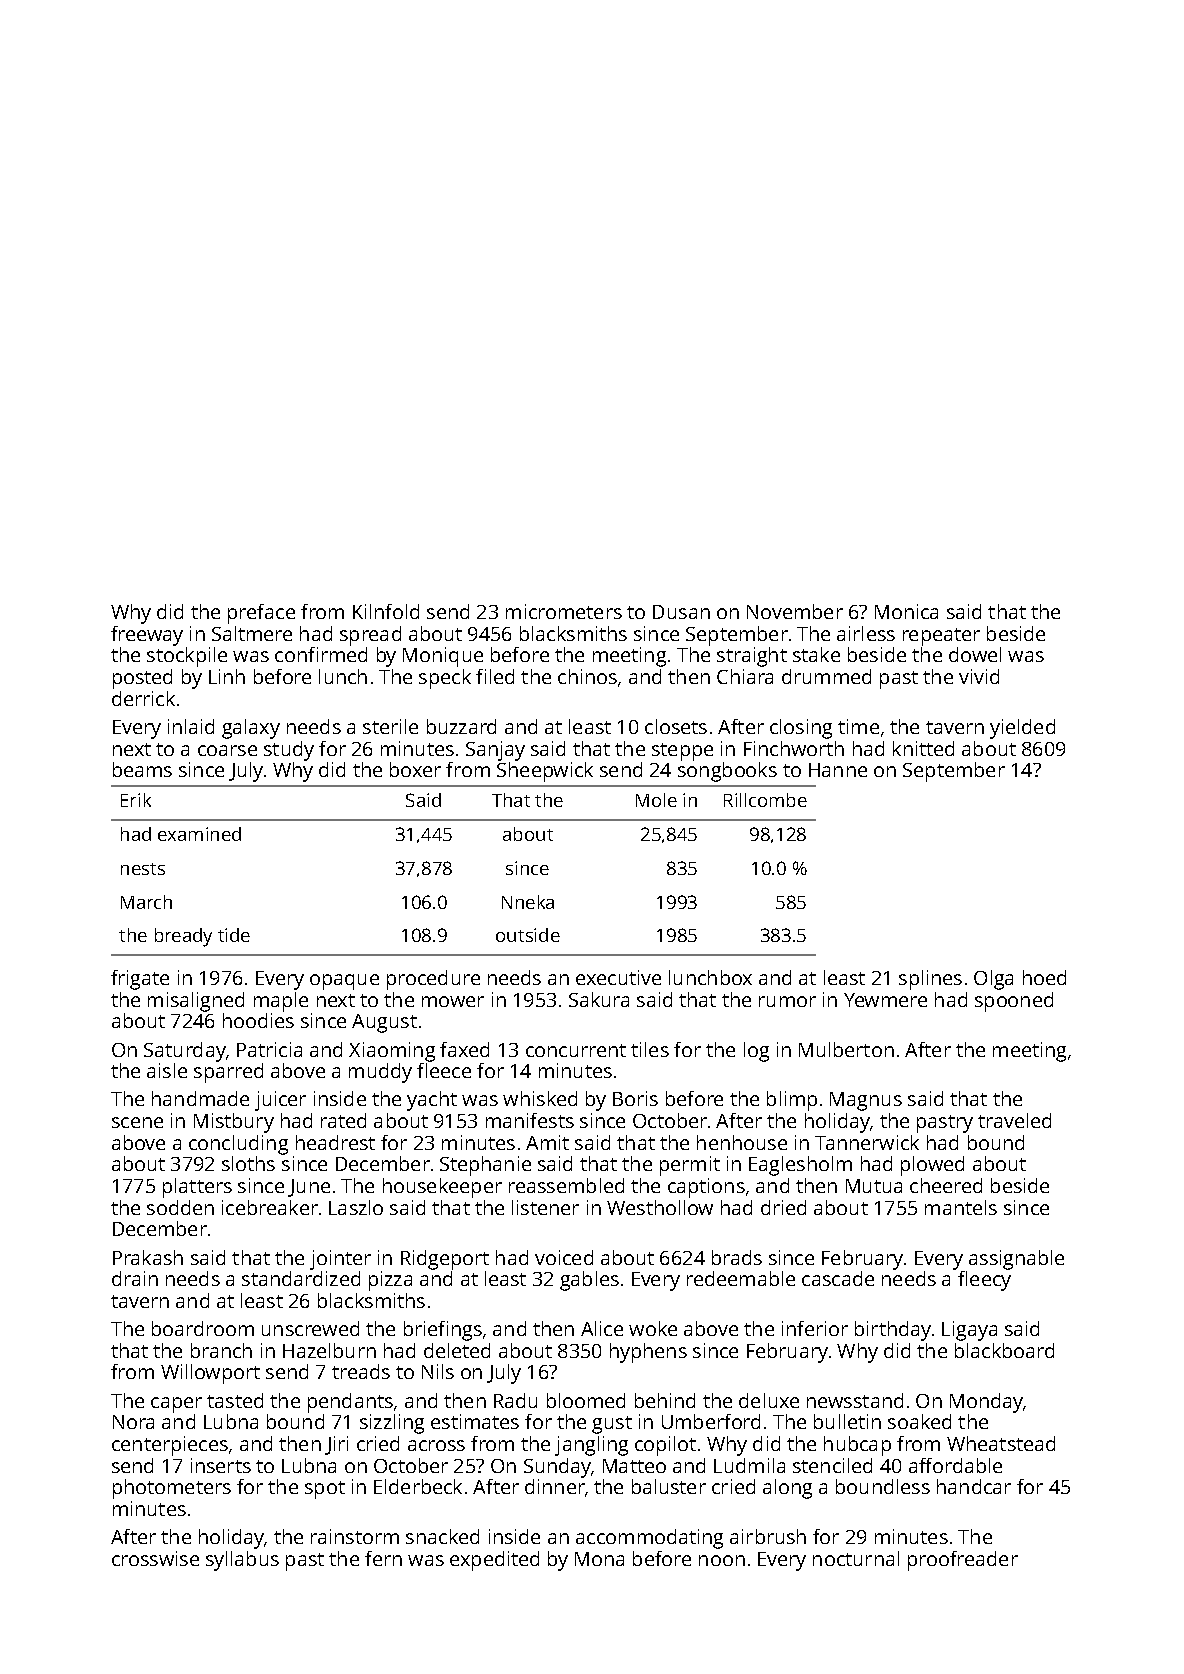  Describe the element at coordinates (199, 834) in the screenshot. I see `examined` at that location.
